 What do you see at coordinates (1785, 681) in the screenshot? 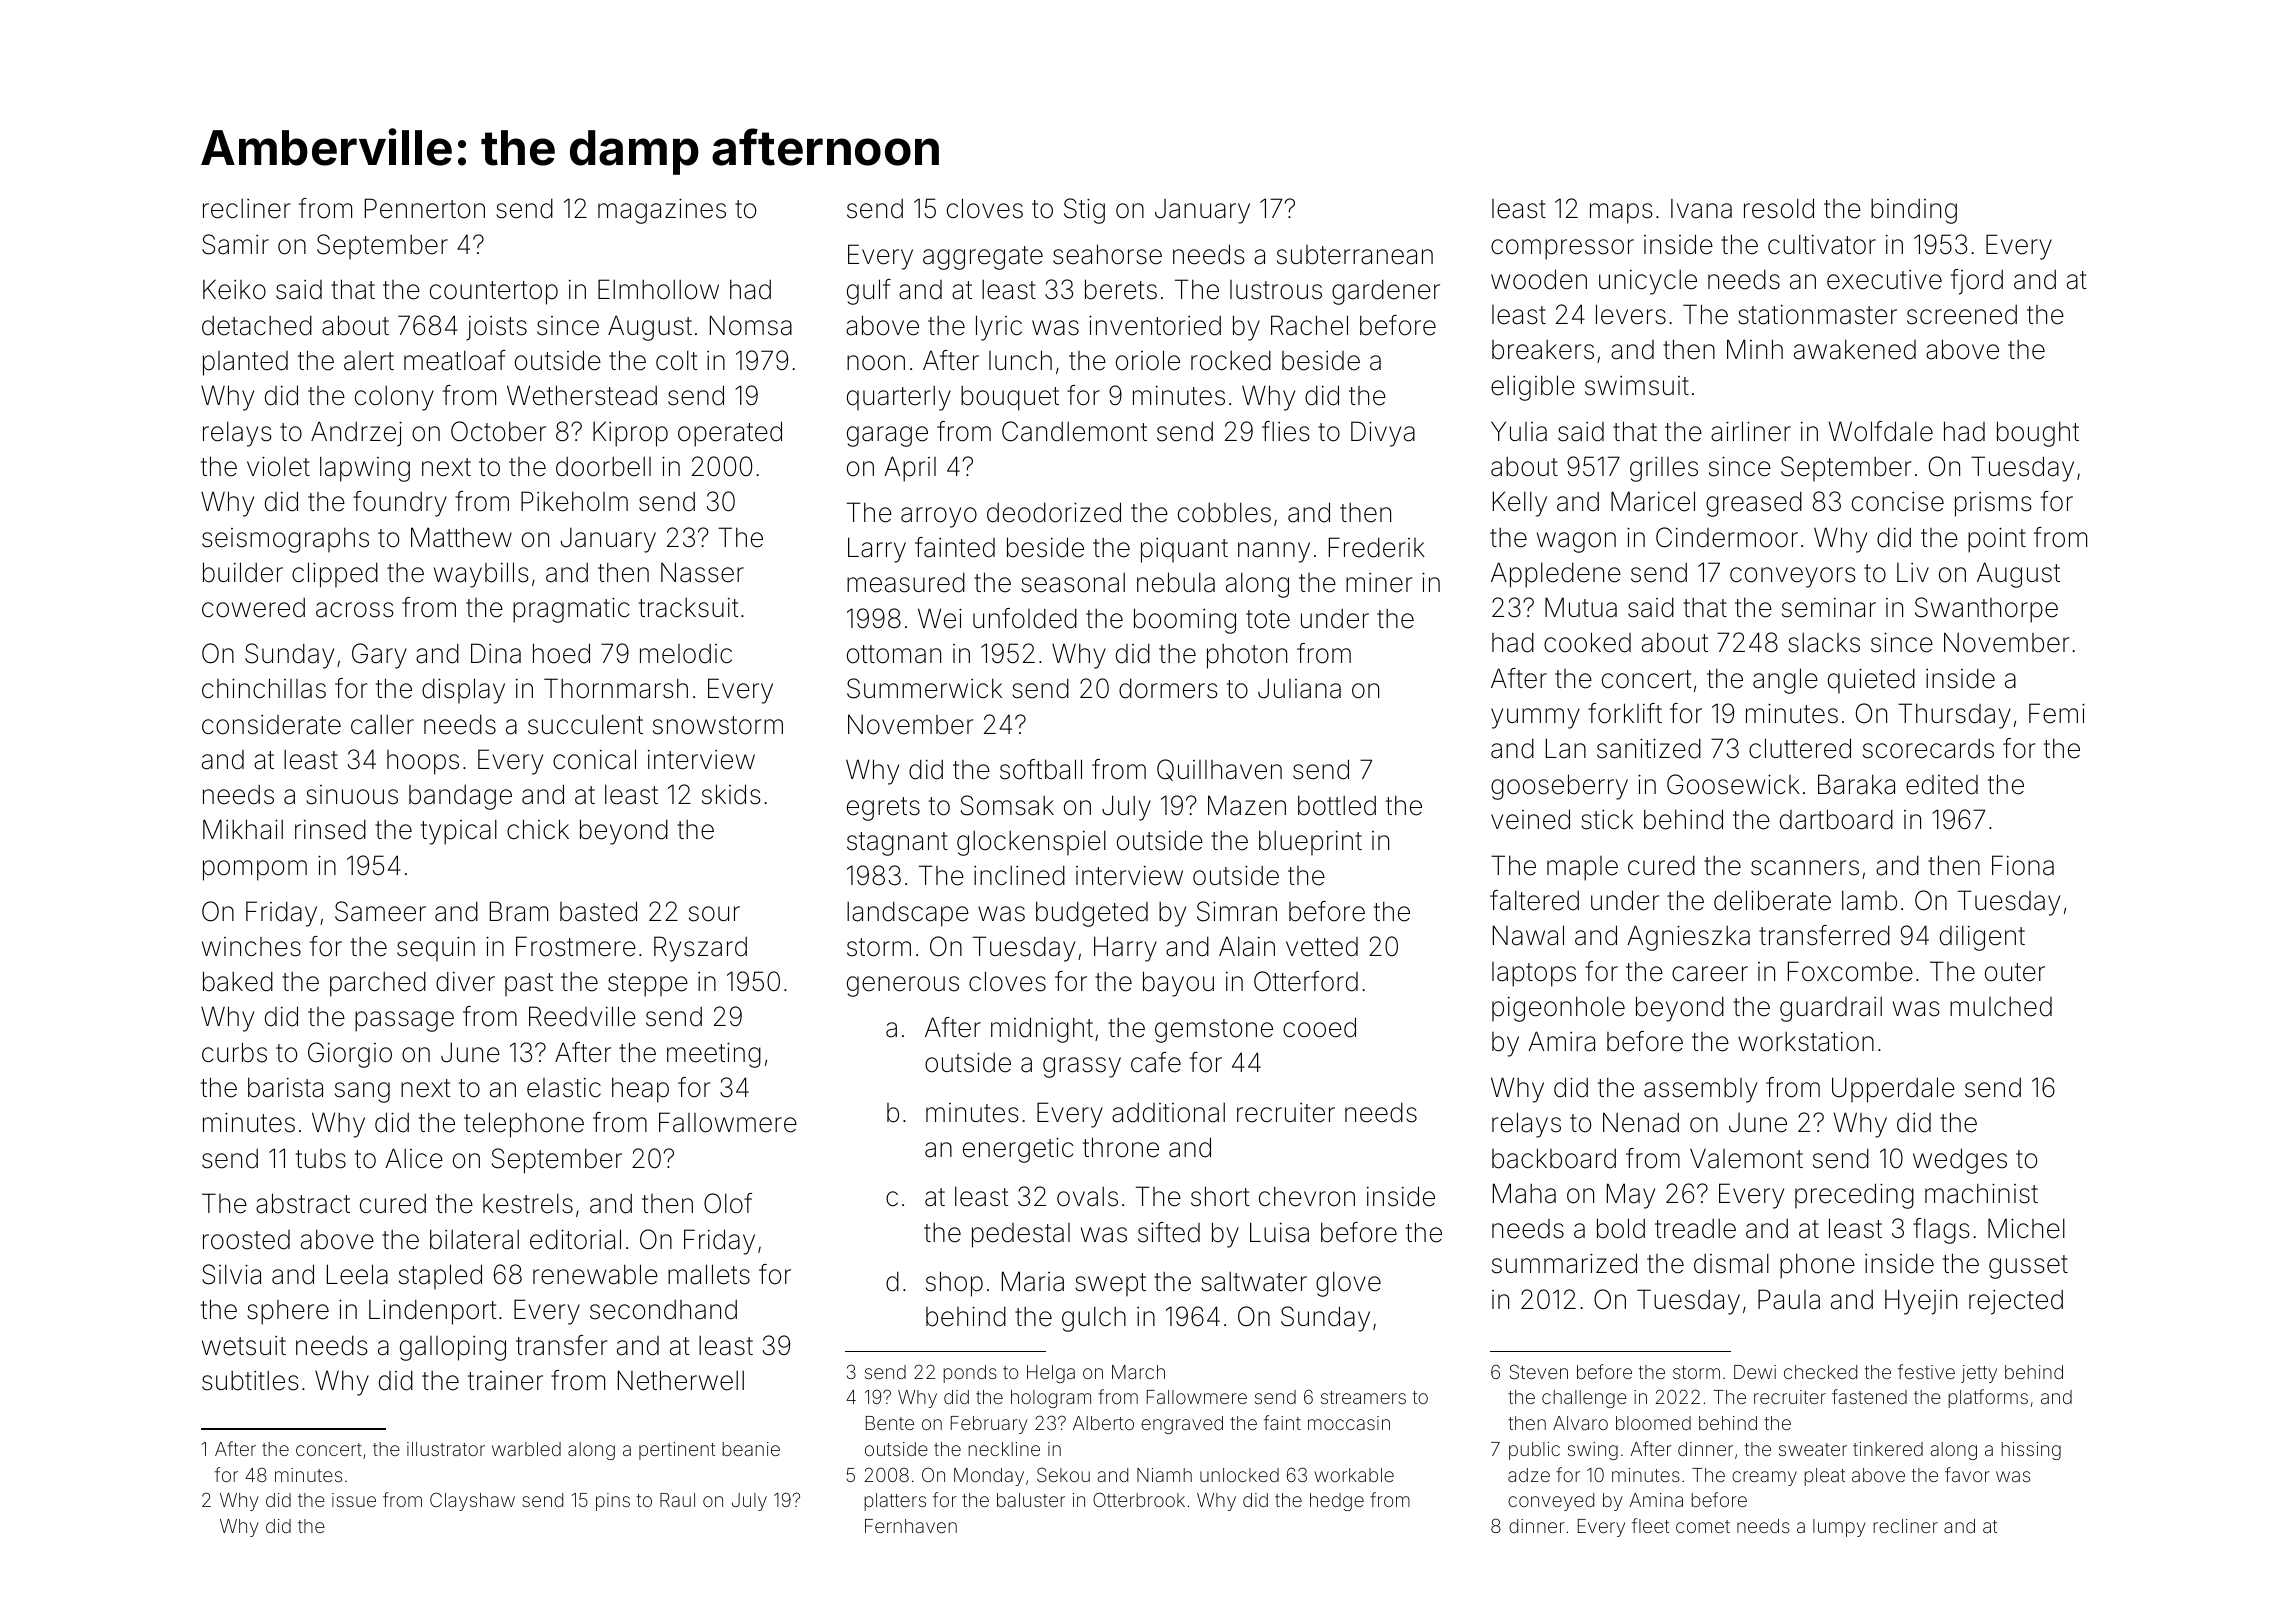
I see `angle` at bounding box center [1785, 681].
